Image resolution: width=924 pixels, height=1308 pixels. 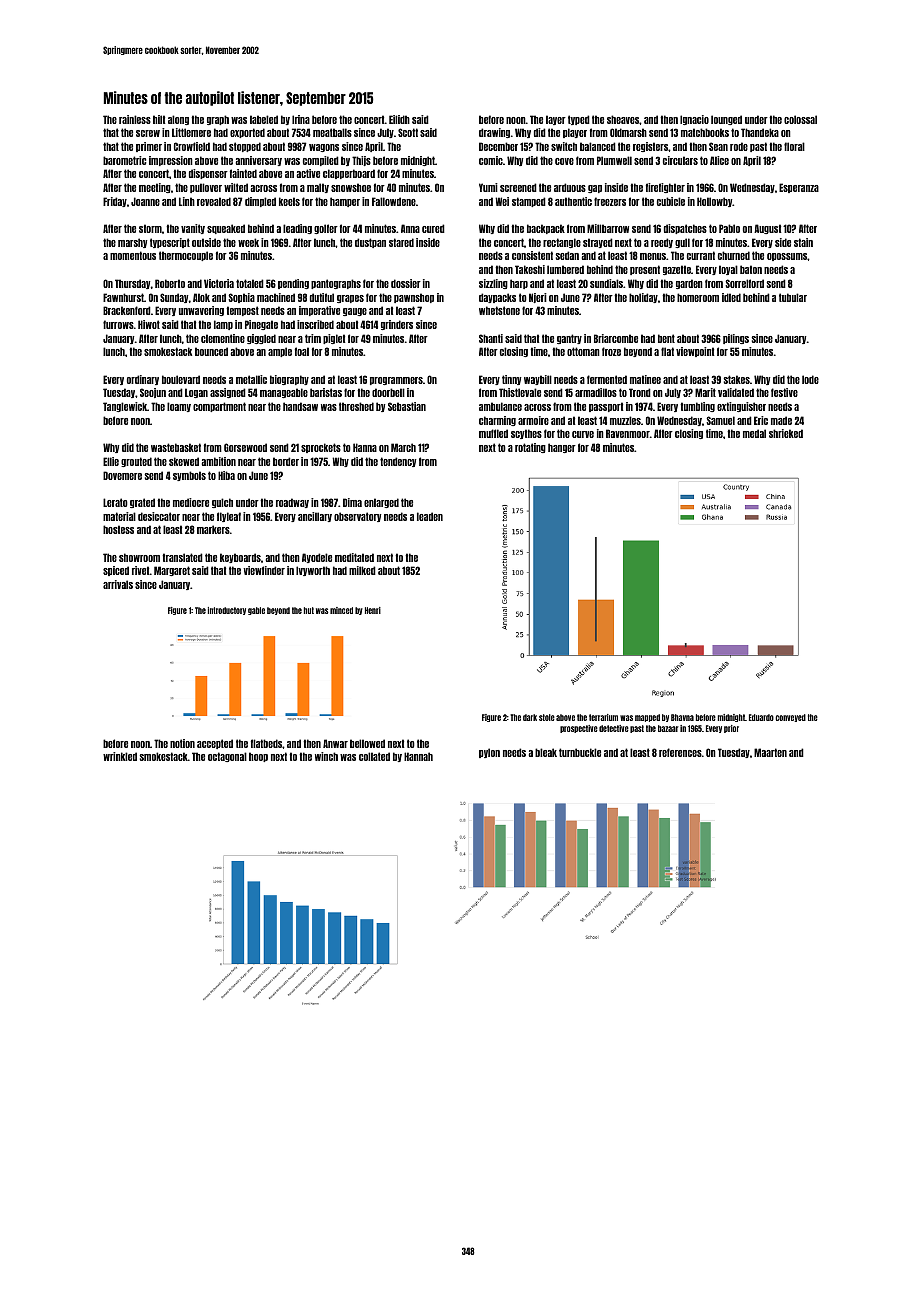 I want to click on idled, so click(x=731, y=297).
